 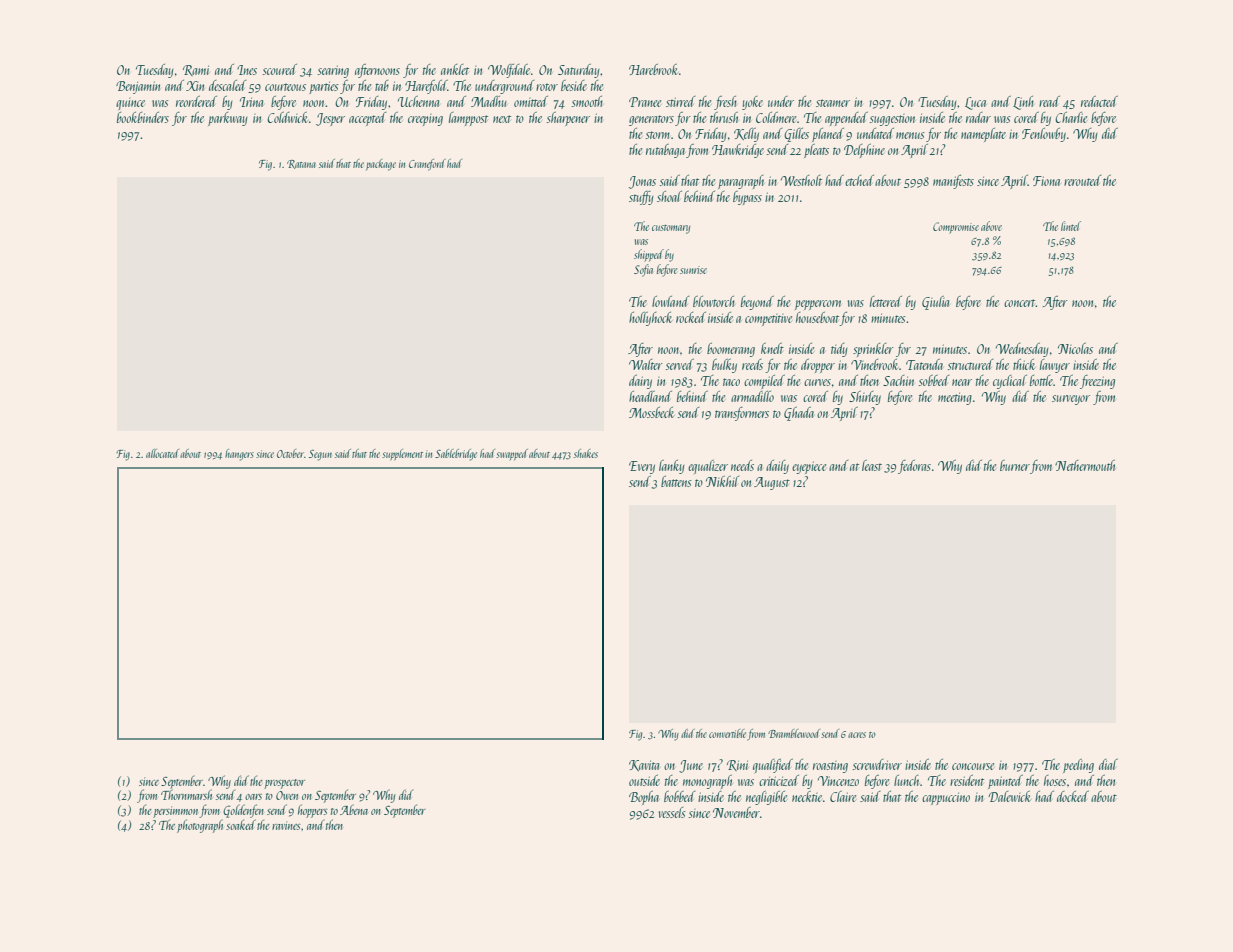 What do you see at coordinates (186, 794) in the screenshot?
I see `Thornmarsh` at bounding box center [186, 794].
